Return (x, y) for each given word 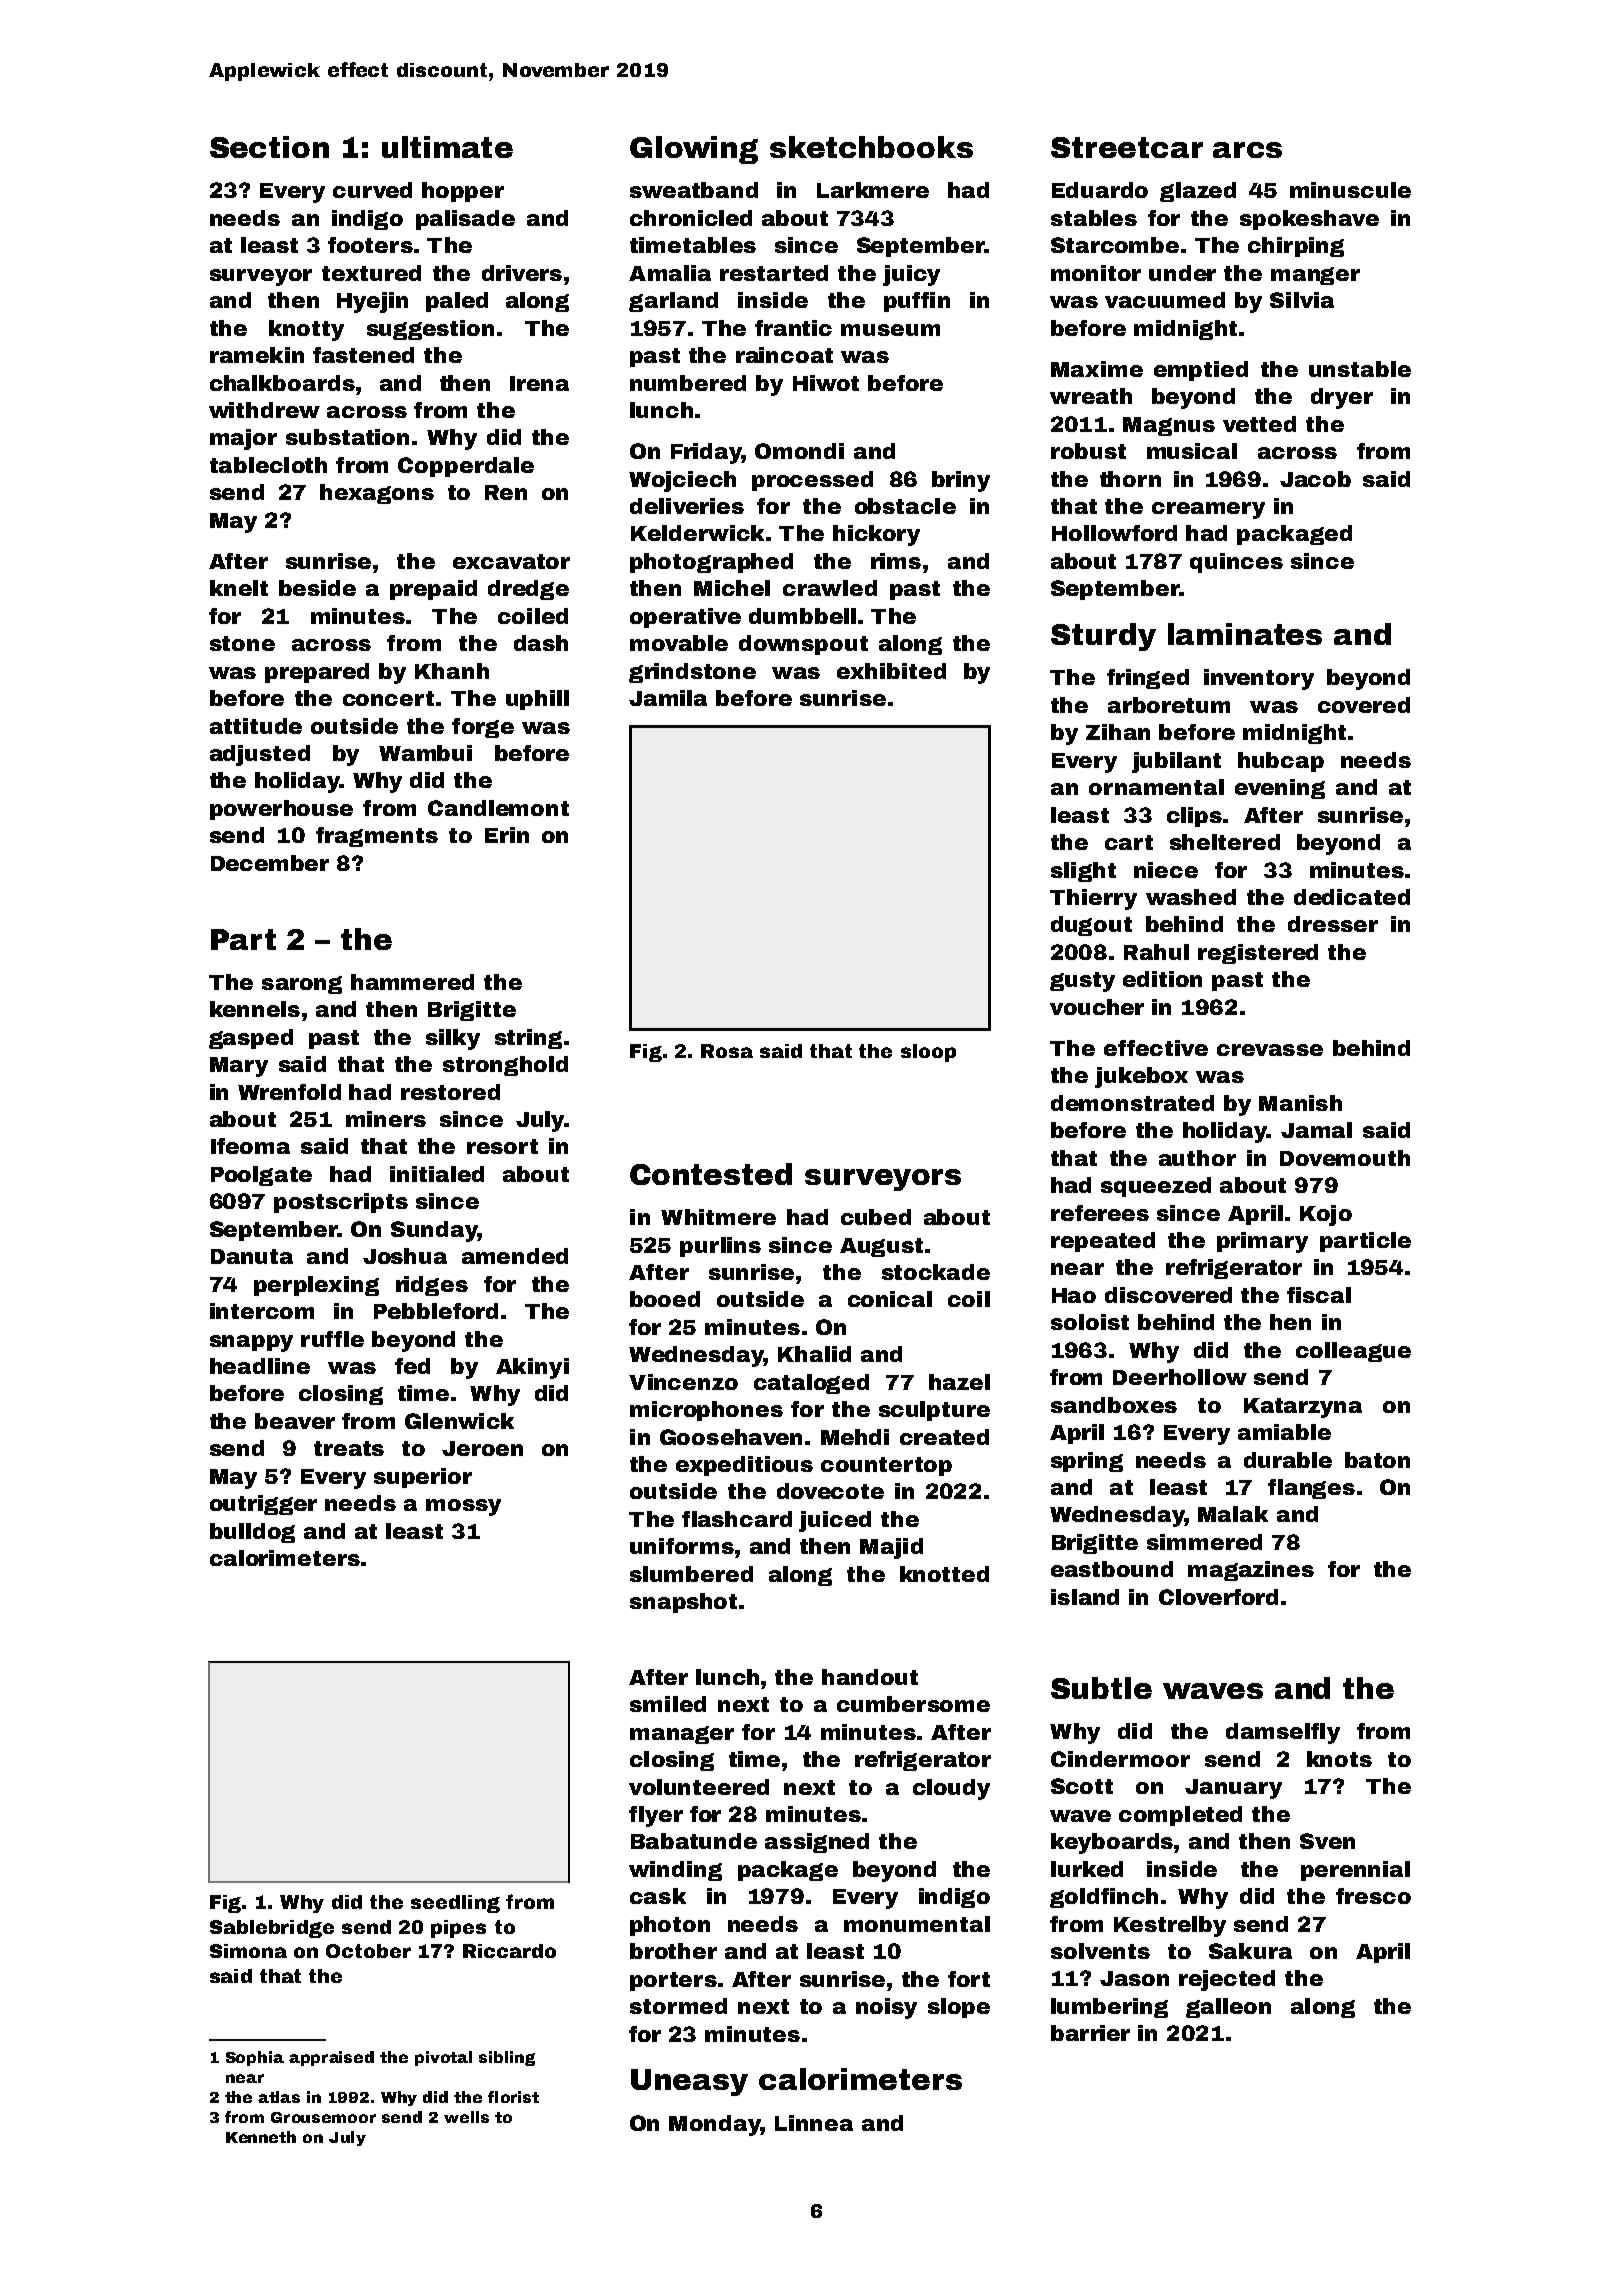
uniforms (682, 1546)
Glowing (694, 150)
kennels (255, 1009)
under (1182, 273)
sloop (928, 1053)
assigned (817, 1843)
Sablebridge (272, 1929)
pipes (458, 1929)
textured (371, 273)
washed (1191, 897)
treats (349, 1448)
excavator (511, 561)
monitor (1096, 273)
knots (1339, 1759)
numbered (688, 383)
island (1085, 1597)
